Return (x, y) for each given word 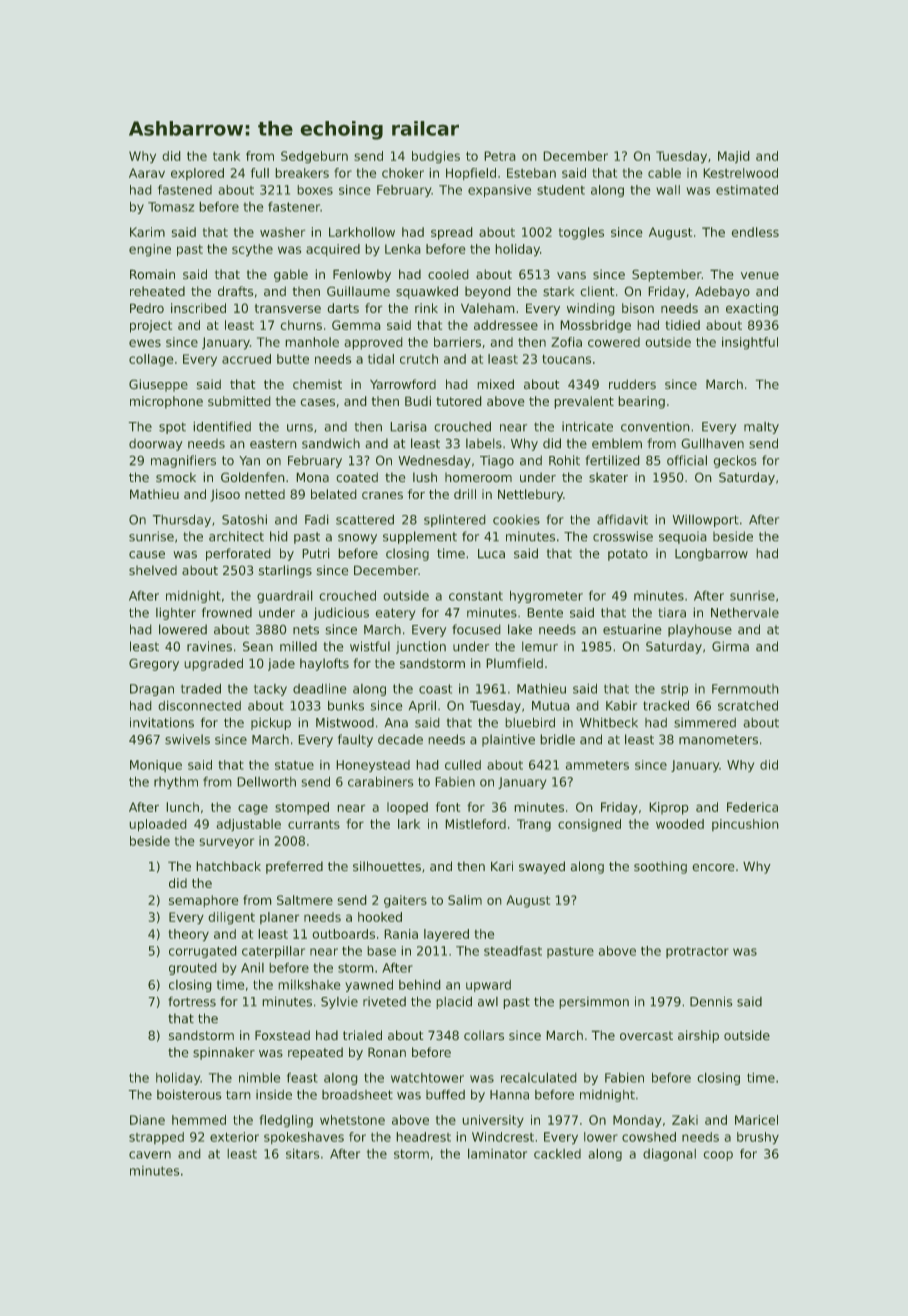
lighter (176, 614)
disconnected (200, 706)
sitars (302, 1154)
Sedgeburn (314, 157)
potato (628, 555)
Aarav (147, 173)
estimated (747, 190)
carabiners (380, 782)
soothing (660, 867)
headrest (424, 1137)
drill (465, 494)
